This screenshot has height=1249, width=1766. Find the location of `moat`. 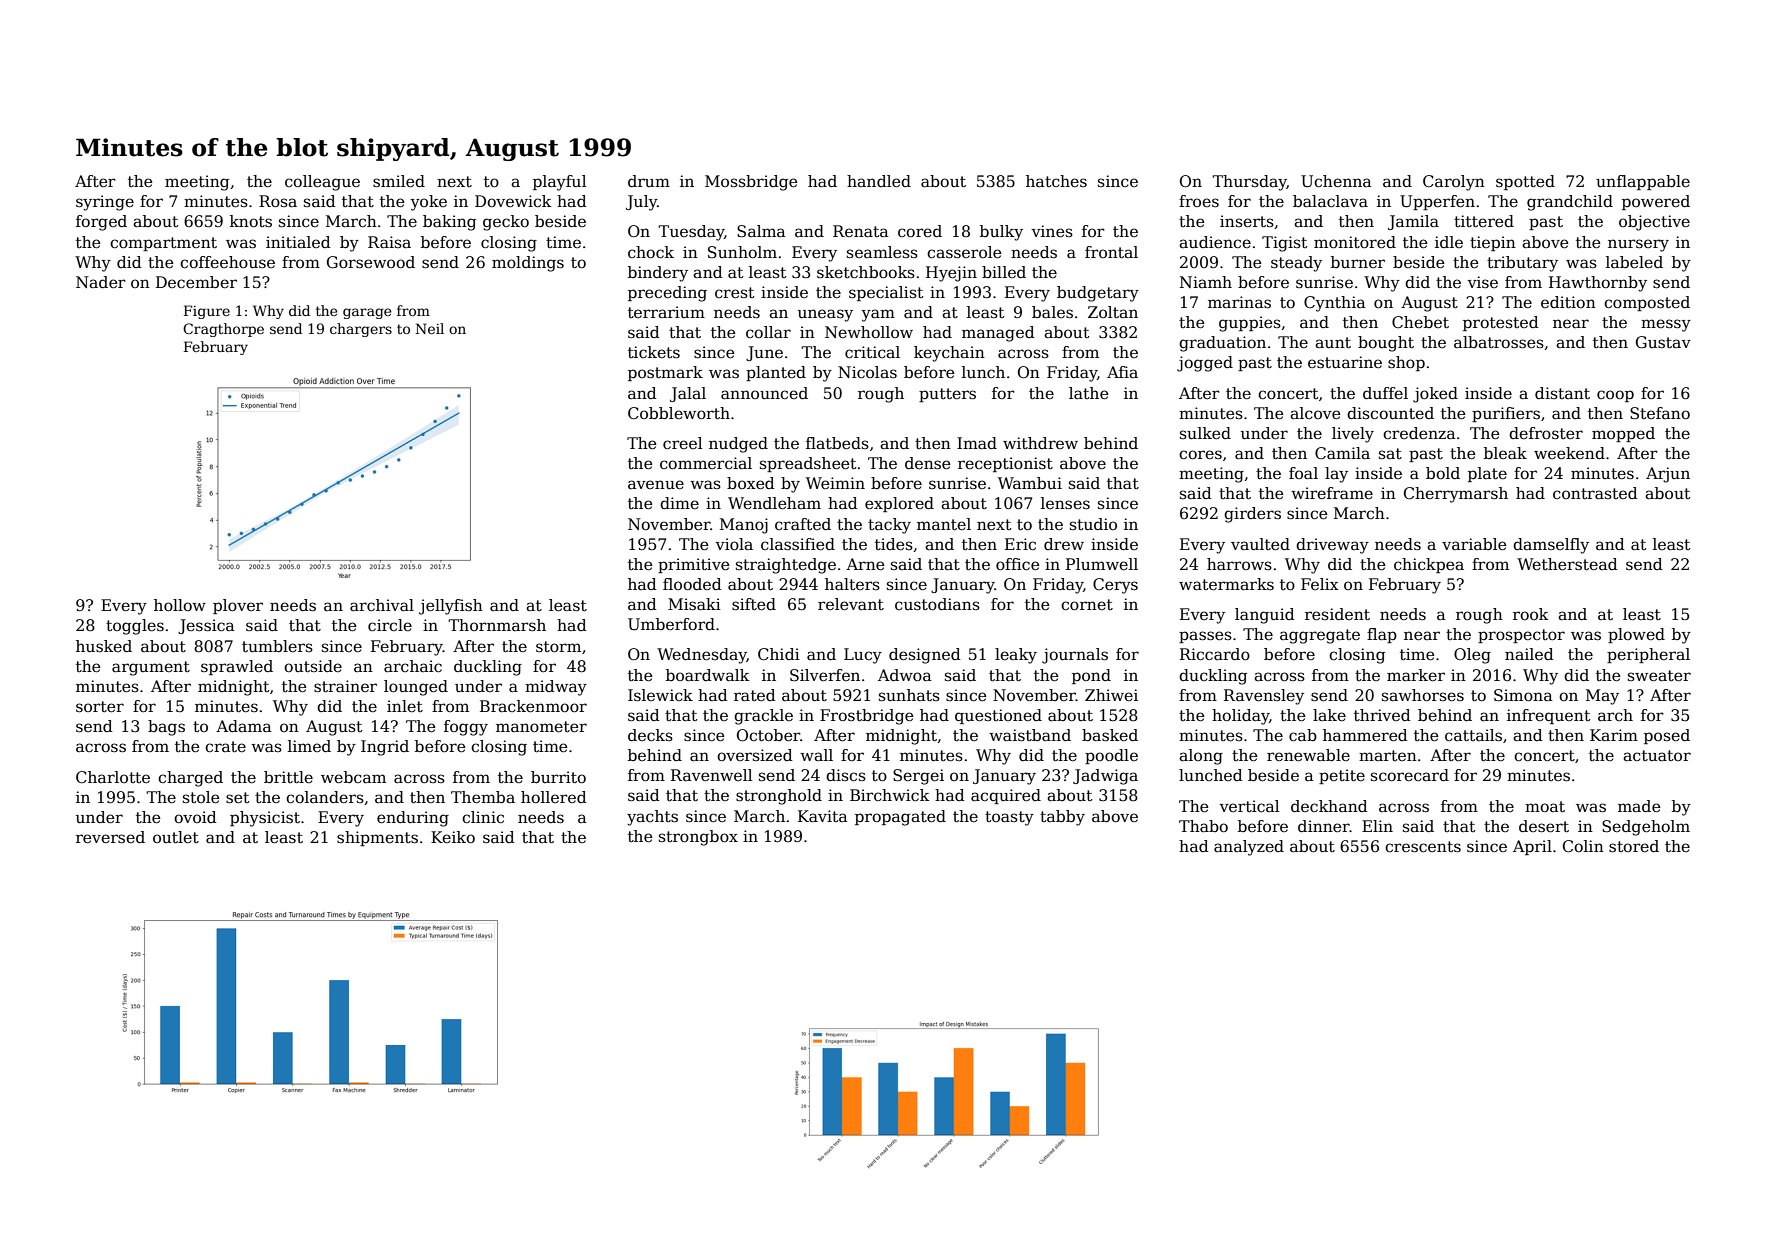

moat is located at coordinates (1545, 807).
